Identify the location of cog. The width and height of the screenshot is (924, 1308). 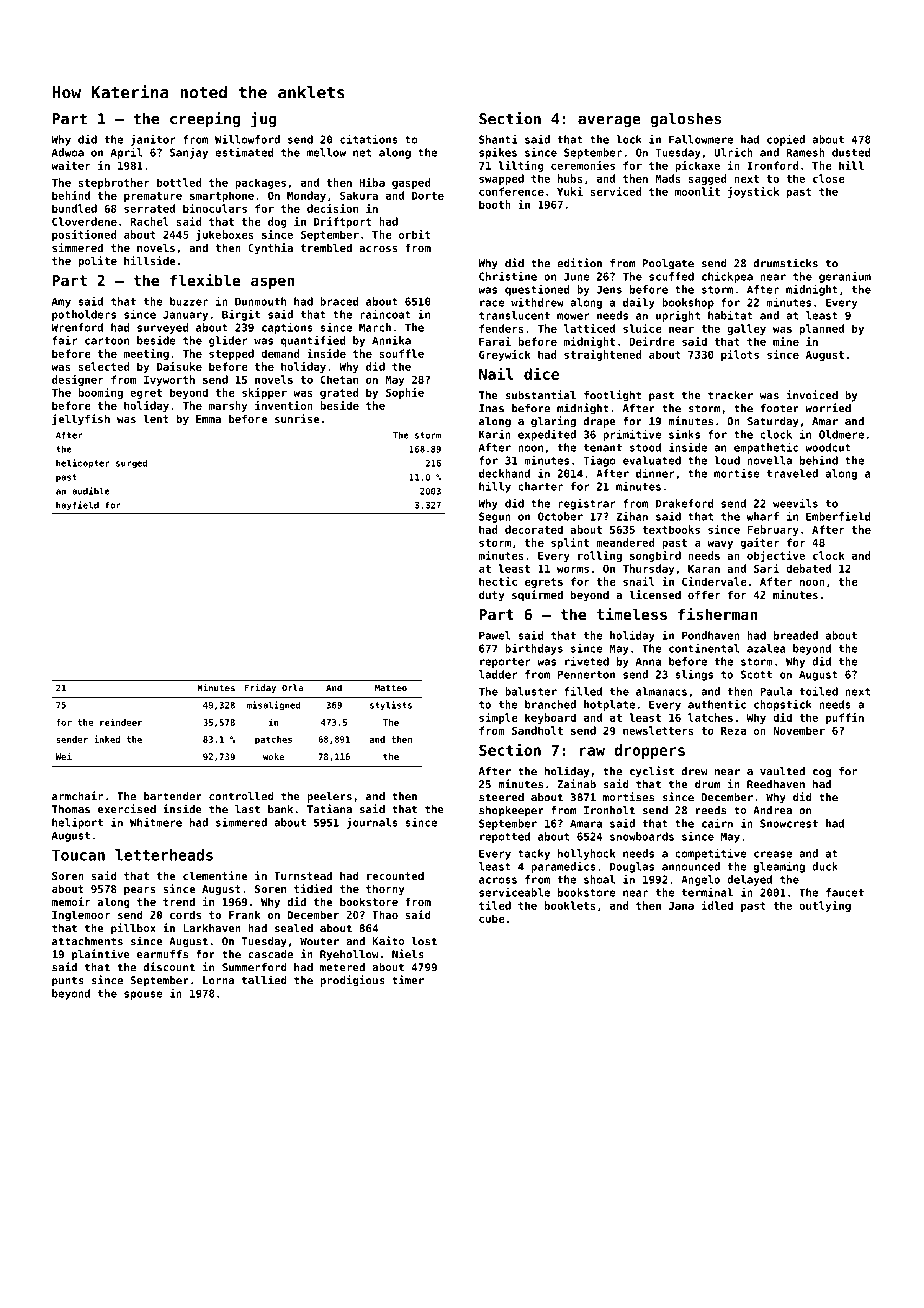
(822, 773).
